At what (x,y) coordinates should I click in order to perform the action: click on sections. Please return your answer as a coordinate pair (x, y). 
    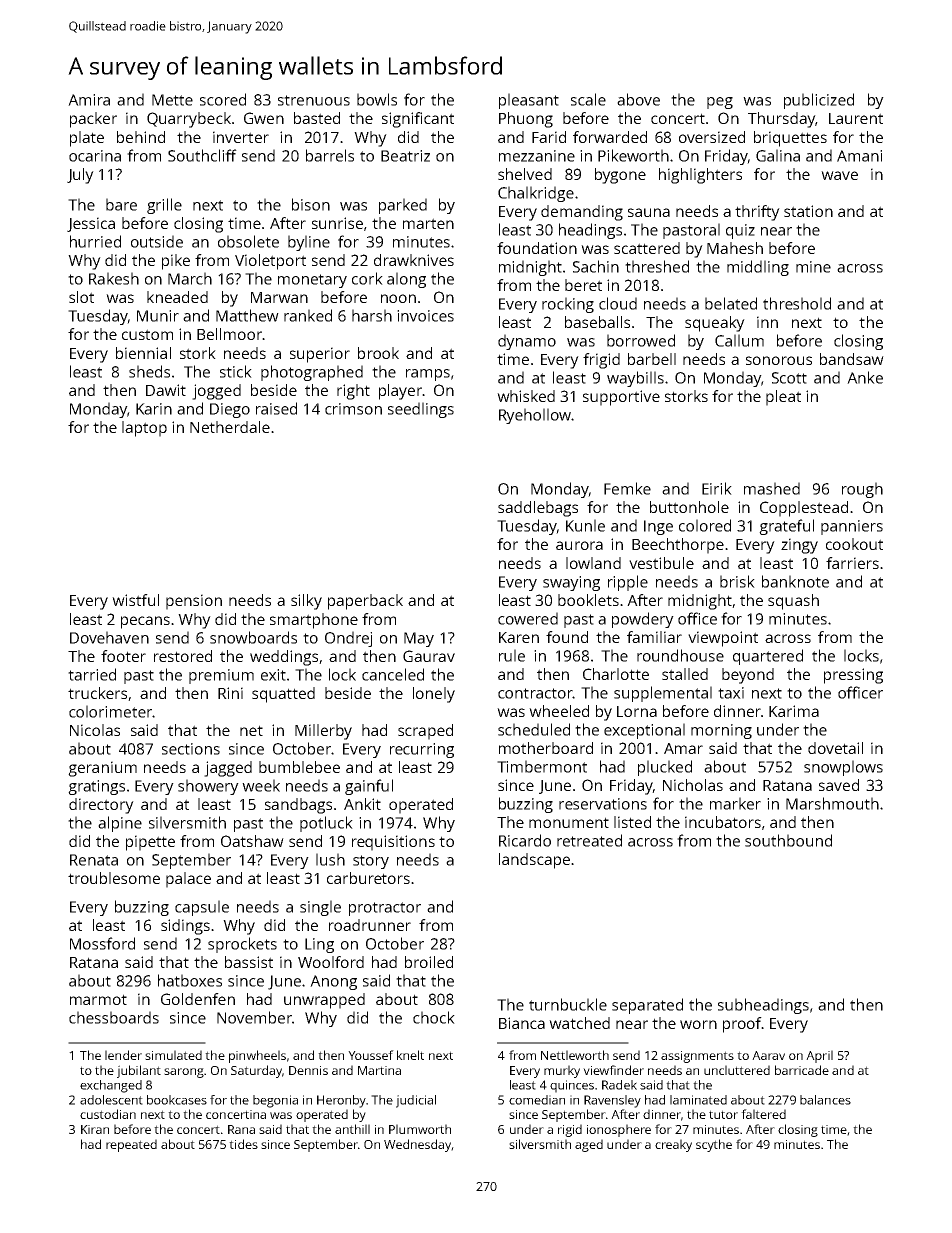
    Looking at the image, I should click on (191, 749).
